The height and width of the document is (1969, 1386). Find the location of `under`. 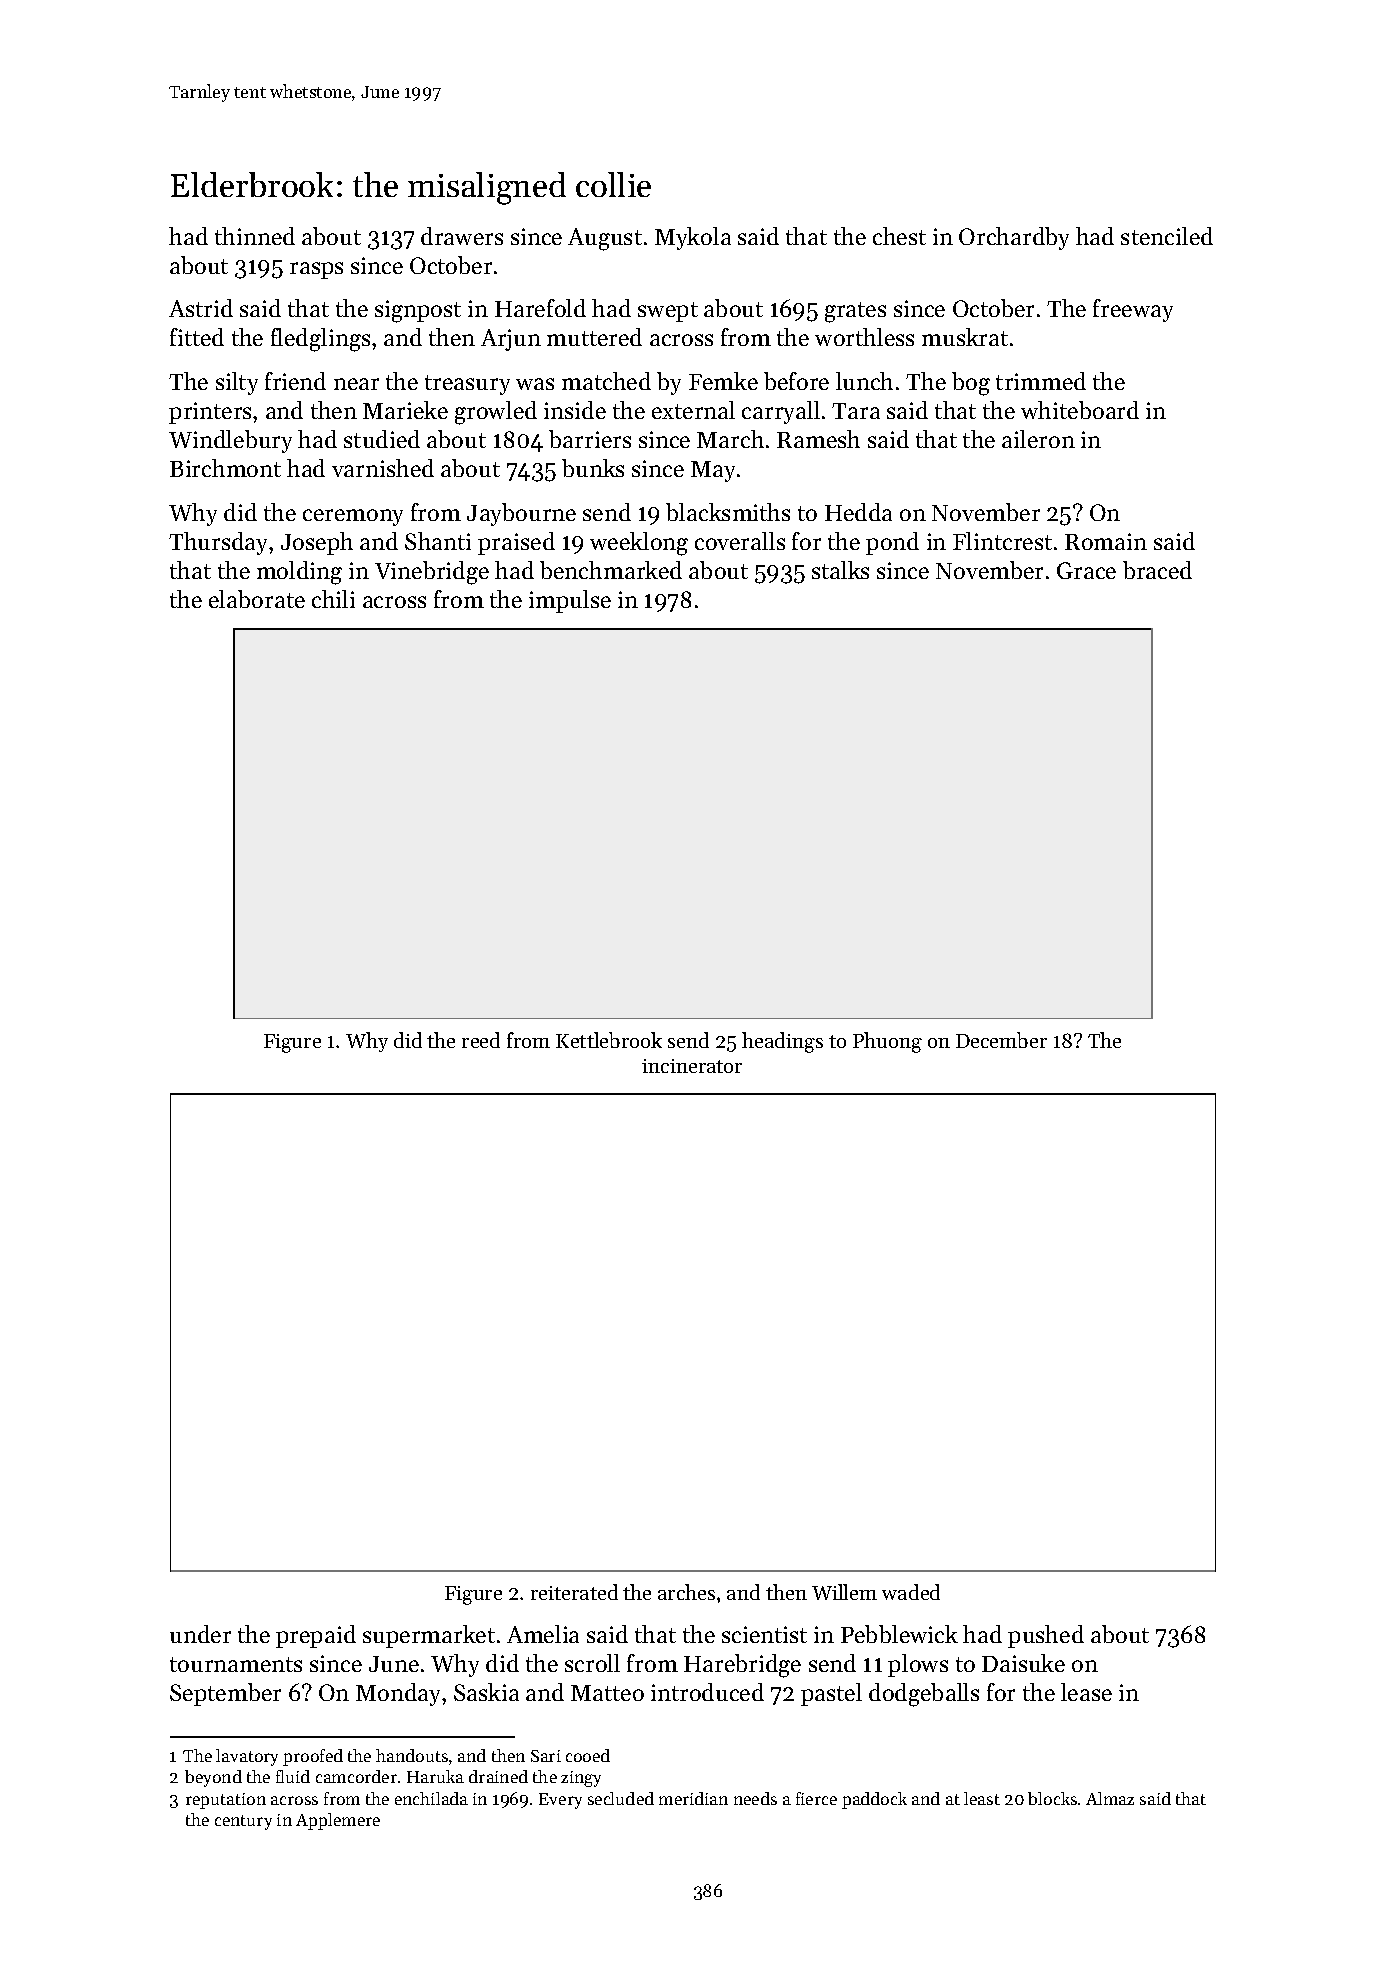

under is located at coordinates (200, 1634).
